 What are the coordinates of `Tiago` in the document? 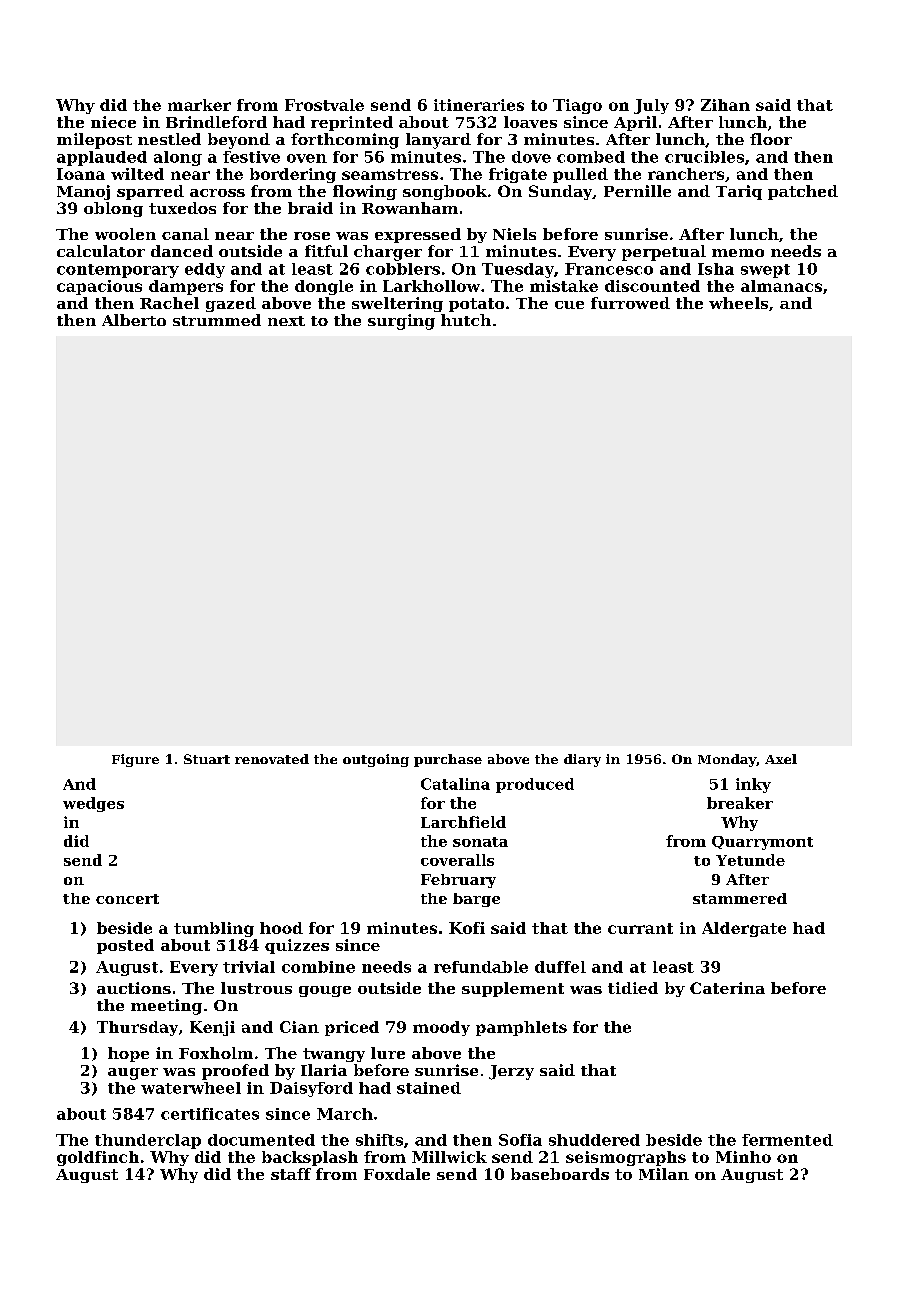 It's located at (577, 106).
